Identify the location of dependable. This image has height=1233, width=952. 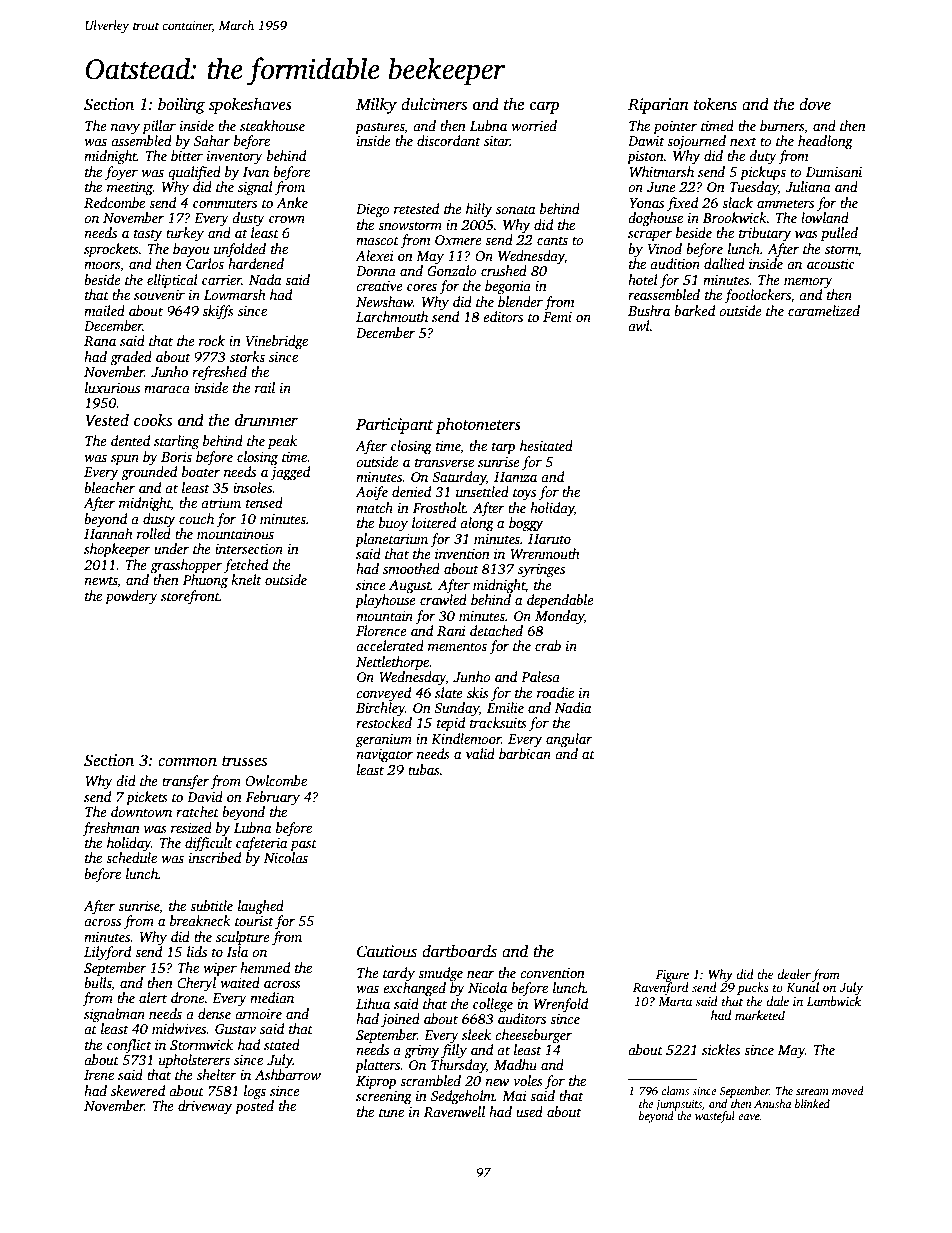
(560, 601).
